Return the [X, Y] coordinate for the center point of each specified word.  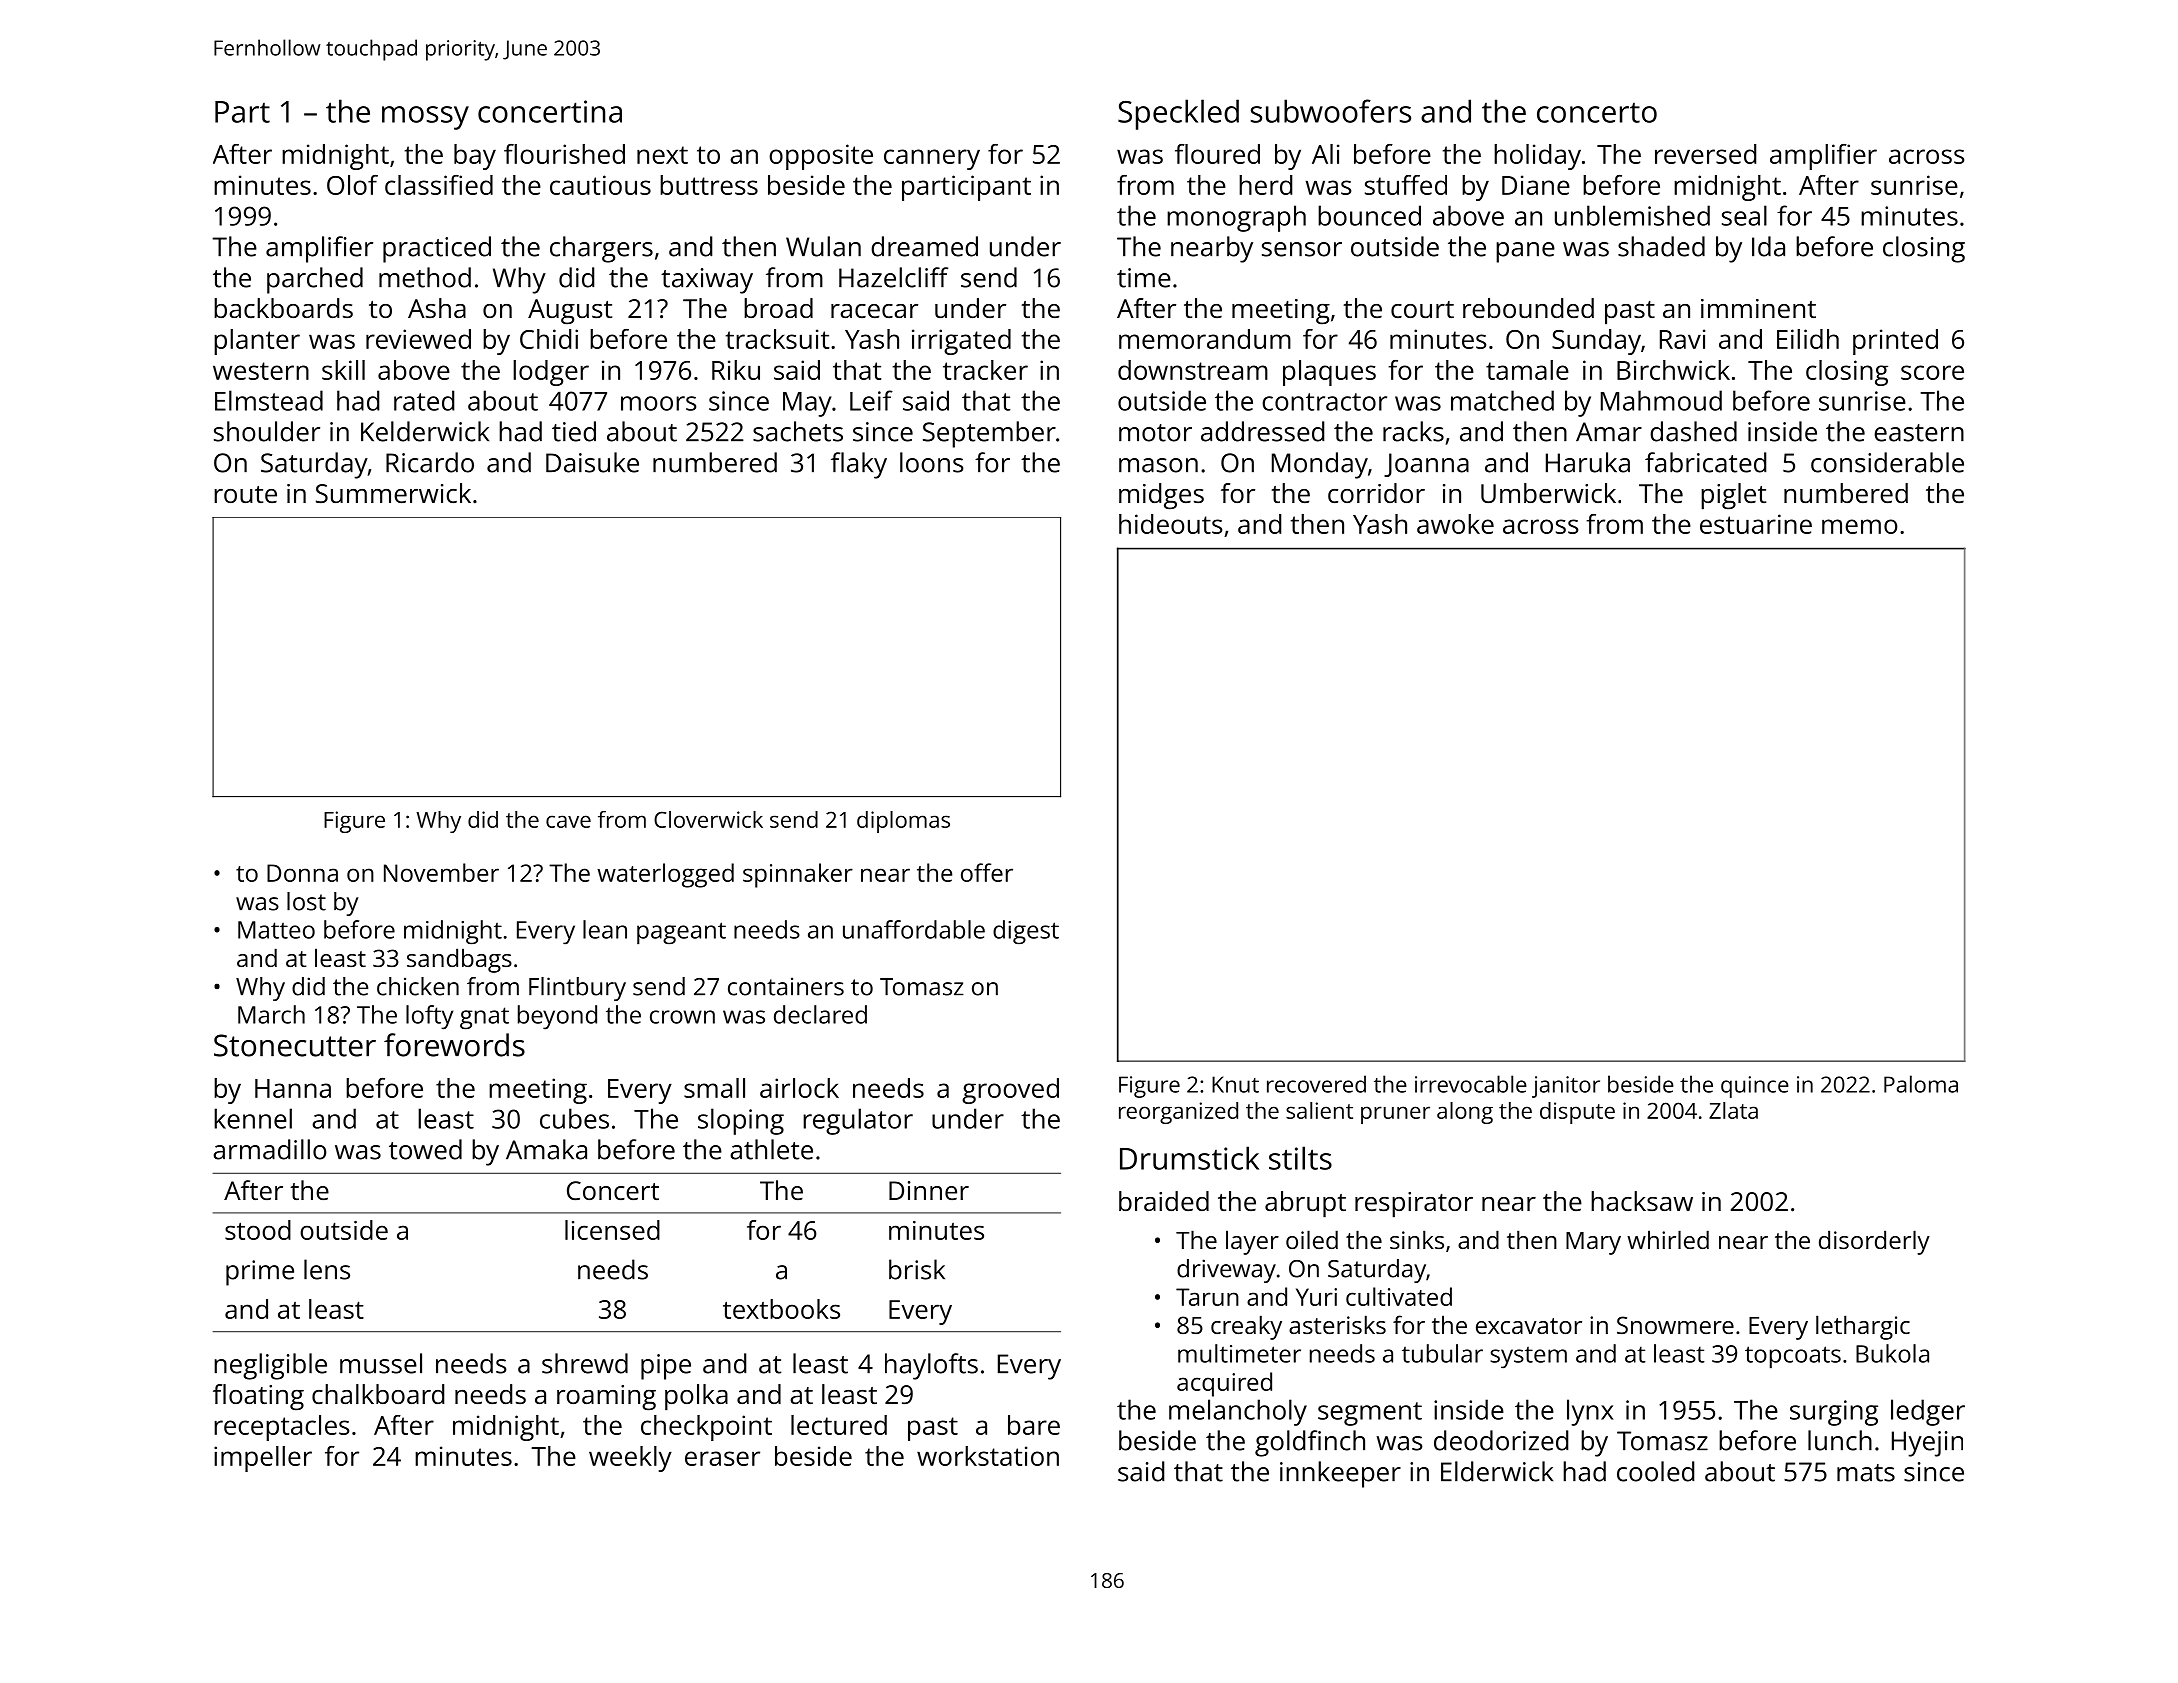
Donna [302, 873]
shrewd [585, 1363]
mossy [425, 118]
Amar [1609, 432]
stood [258, 1230]
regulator [858, 1121]
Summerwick [393, 493]
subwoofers [1331, 111]
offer [987, 872]
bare [1034, 1425]
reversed [1705, 154]
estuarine [1756, 524]
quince [1755, 1087]
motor [1155, 433]
